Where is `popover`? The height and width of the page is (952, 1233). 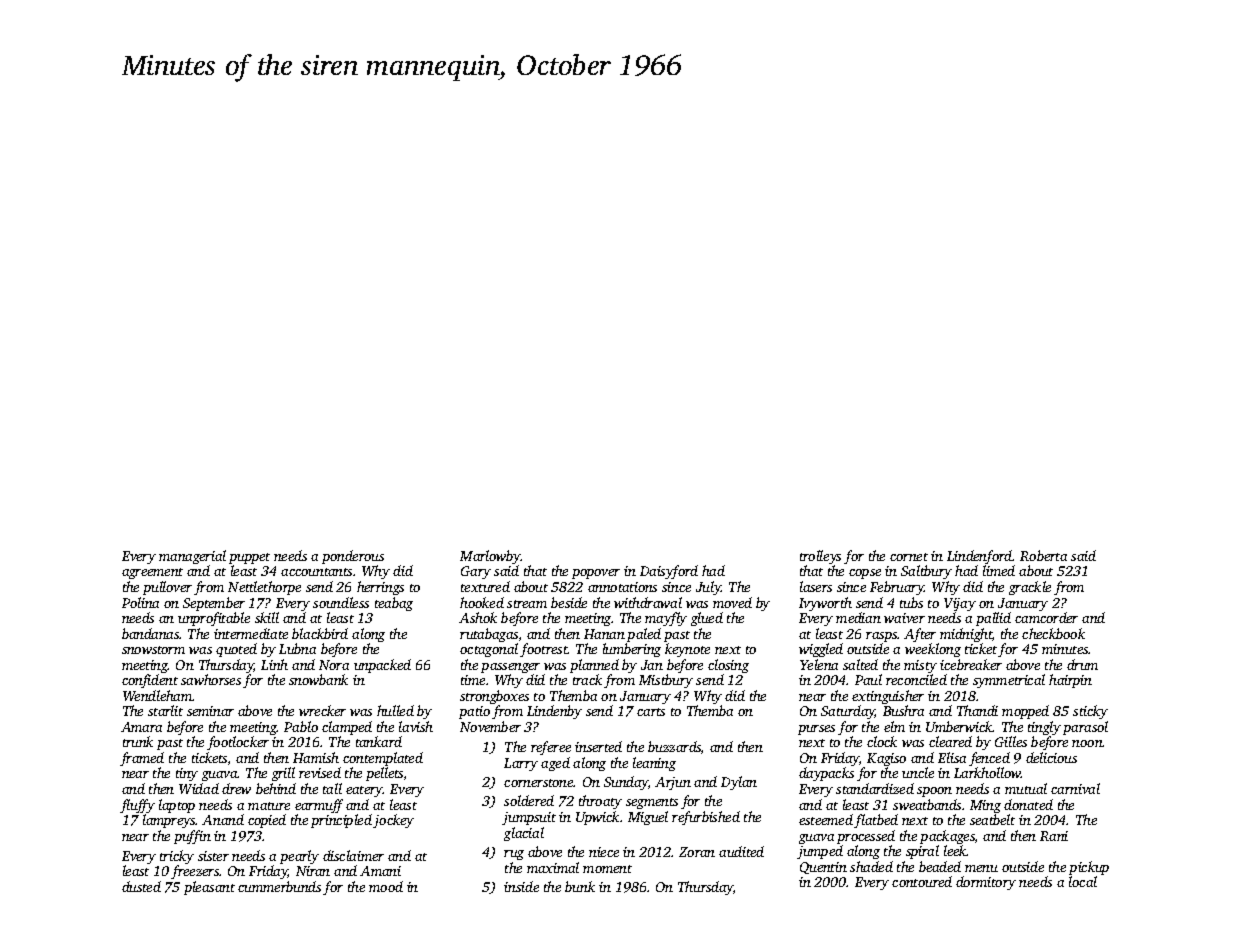
popover is located at coordinates (596, 574).
